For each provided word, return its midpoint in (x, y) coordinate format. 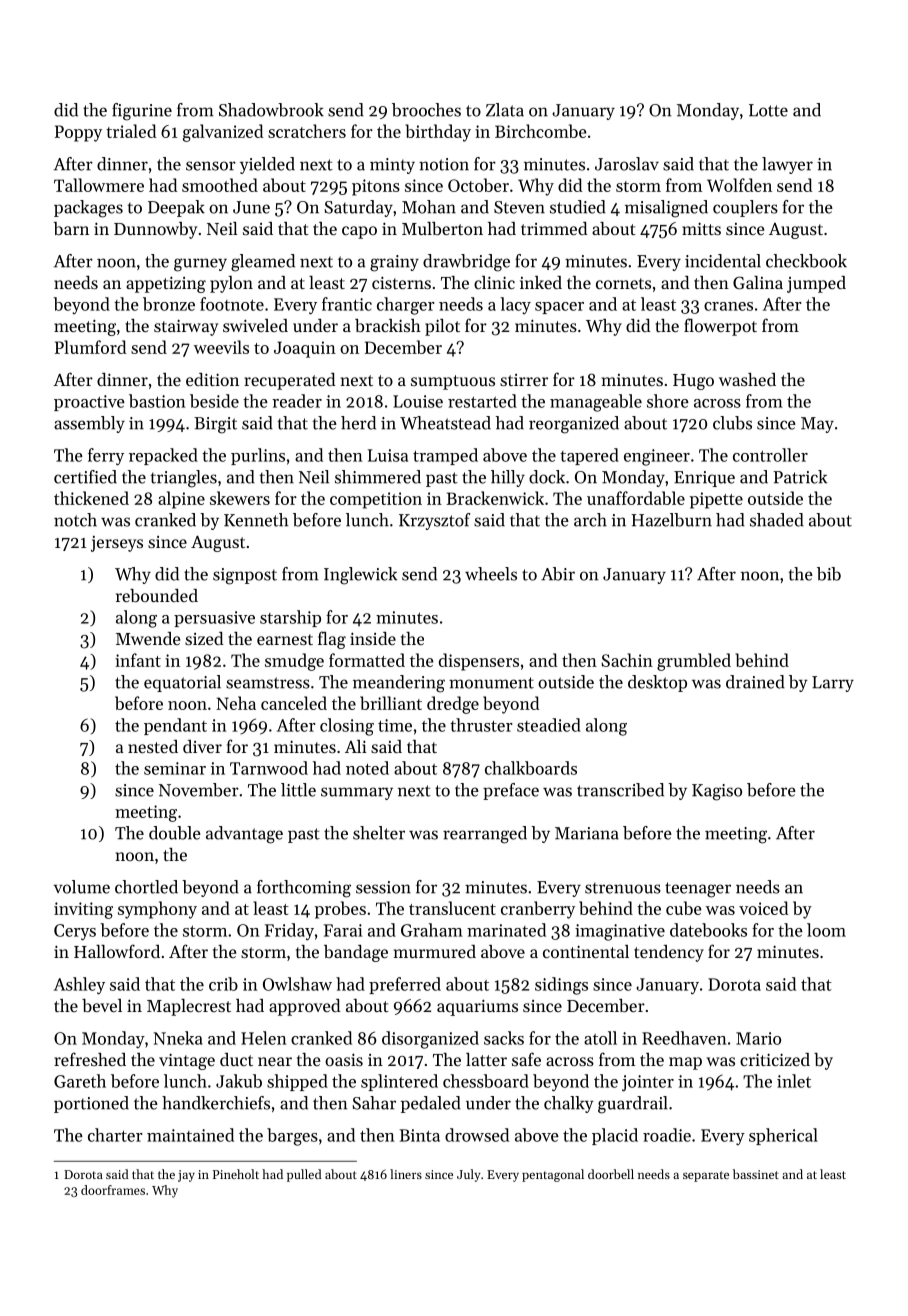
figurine (142, 112)
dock (547, 477)
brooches (426, 110)
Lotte (768, 110)
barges (292, 1137)
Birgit (215, 425)
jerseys (117, 544)
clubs (732, 423)
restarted (482, 401)
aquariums (477, 1007)
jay (186, 1176)
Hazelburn (671, 520)
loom (826, 930)
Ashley (79, 986)
